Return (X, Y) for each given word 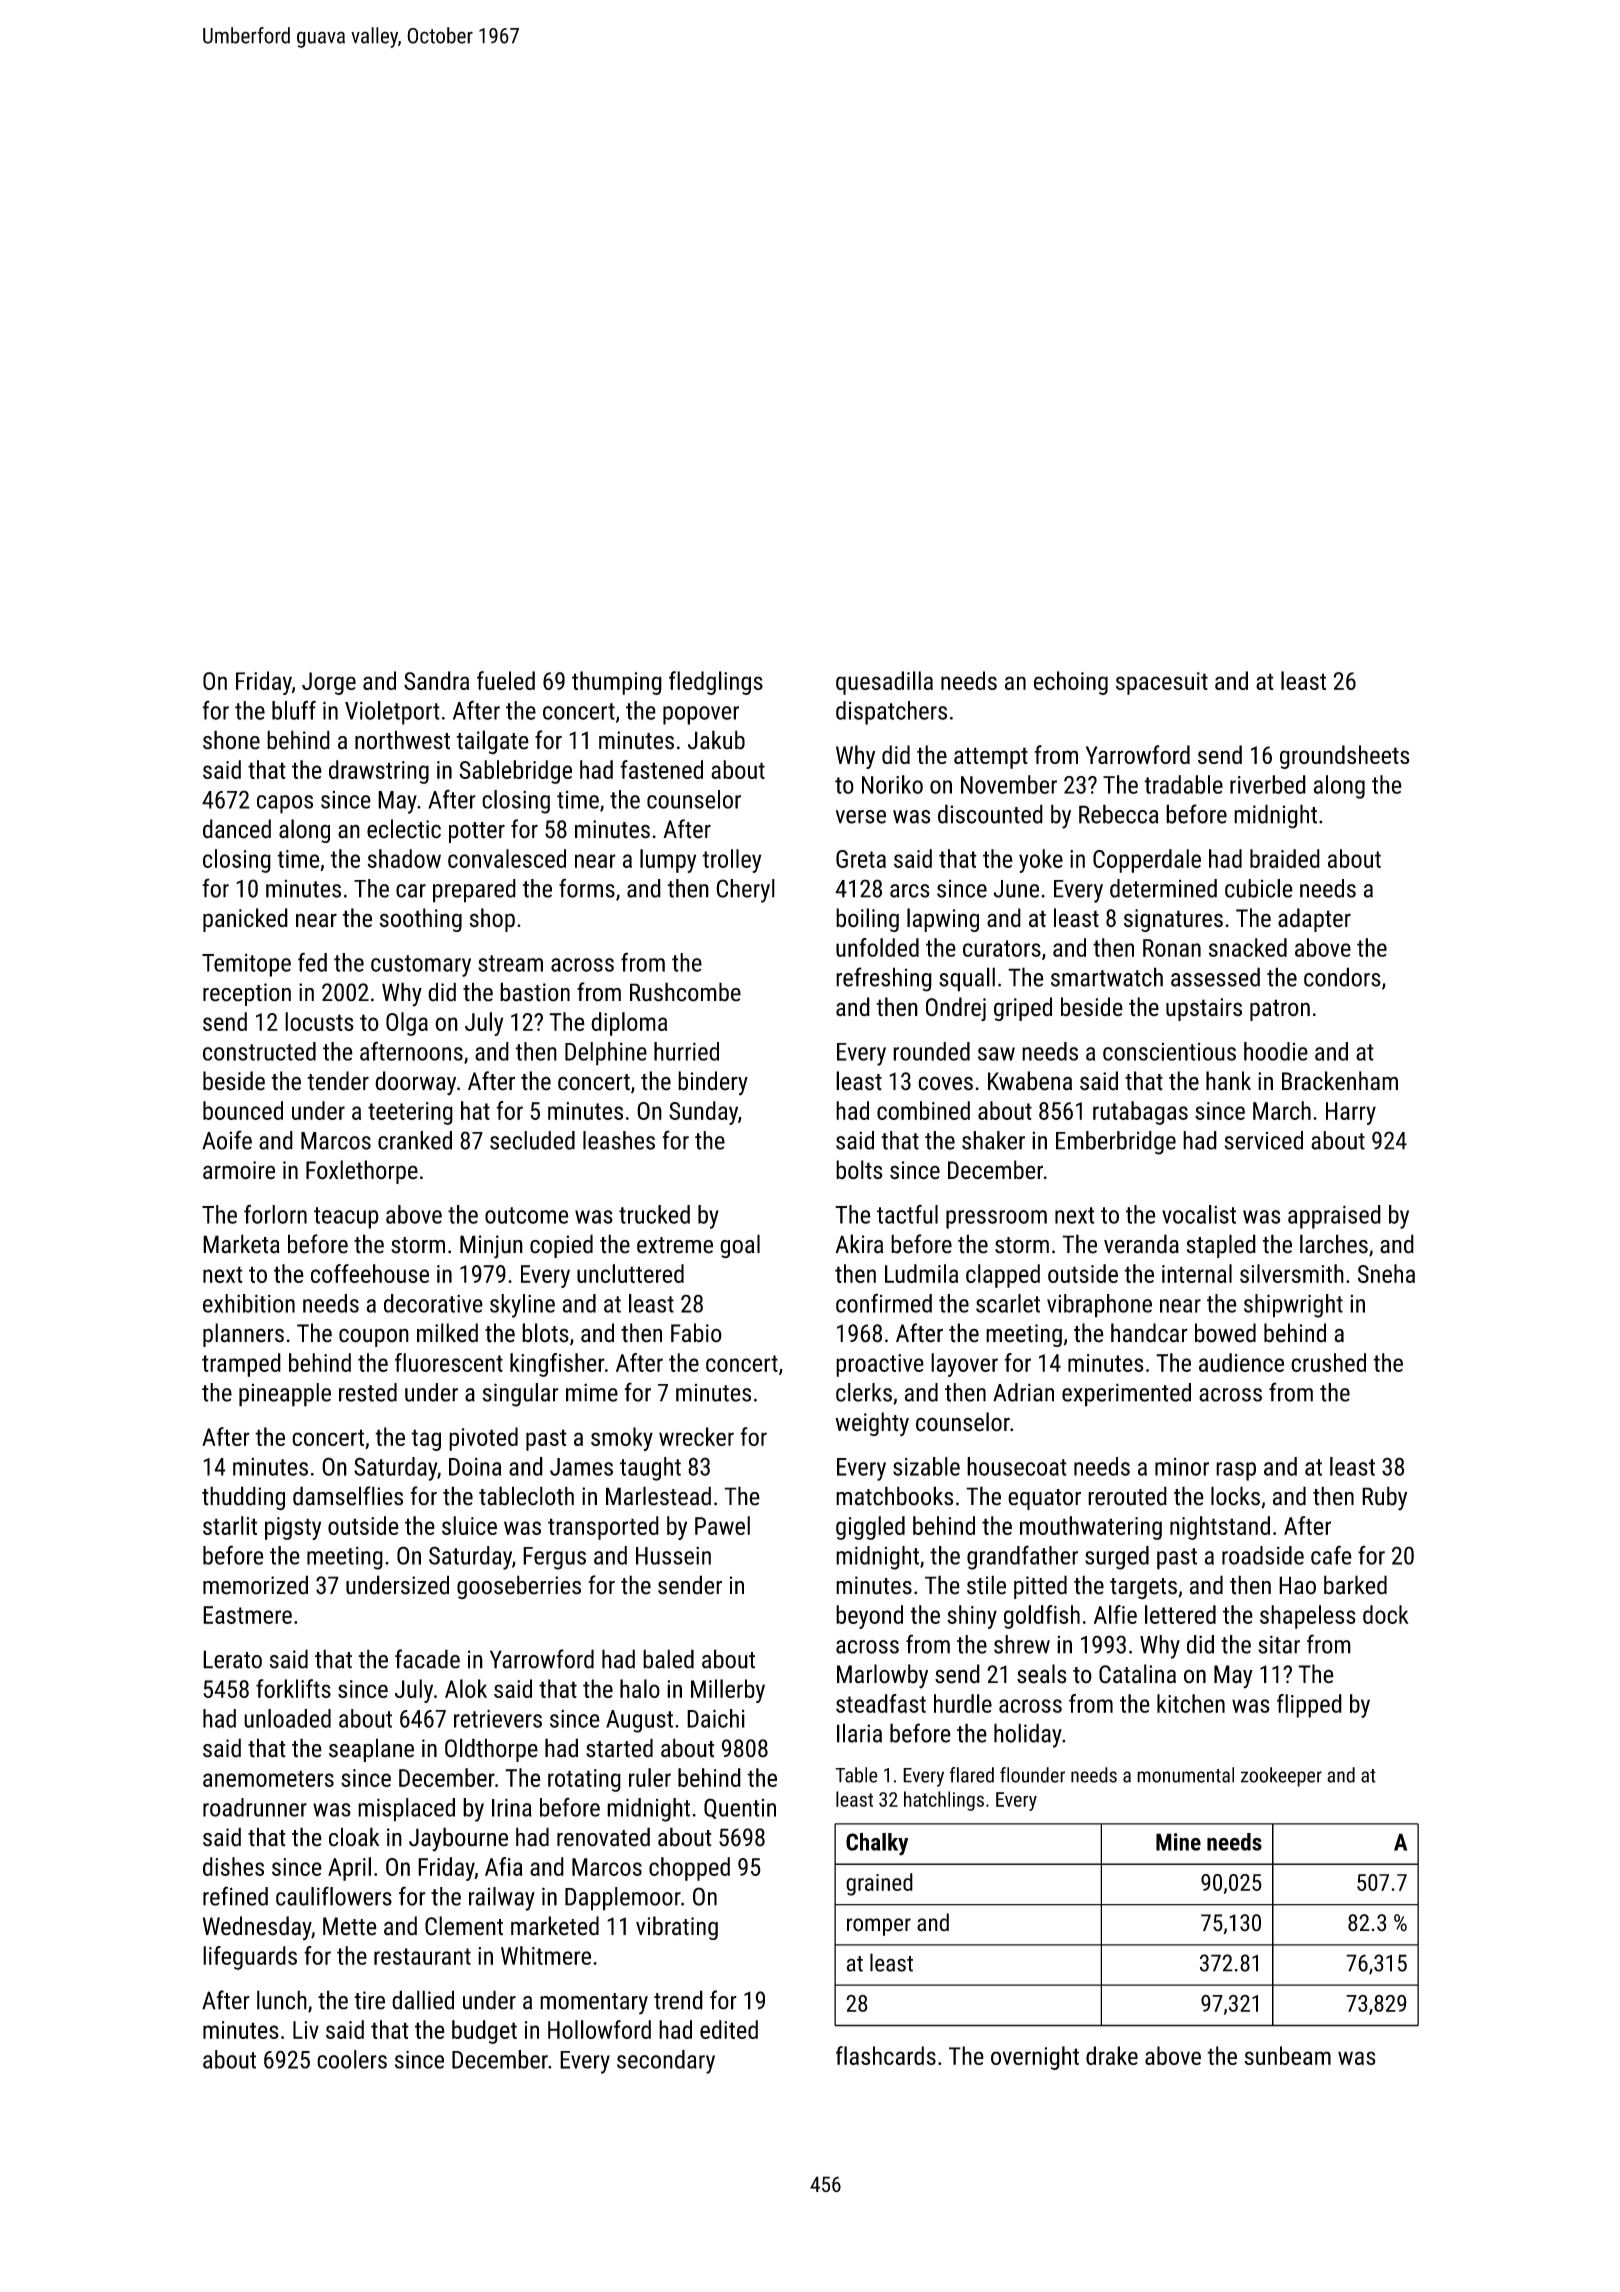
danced (237, 829)
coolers (352, 2059)
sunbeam (1287, 2055)
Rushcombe (685, 992)
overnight (1035, 2058)
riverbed (1268, 784)
